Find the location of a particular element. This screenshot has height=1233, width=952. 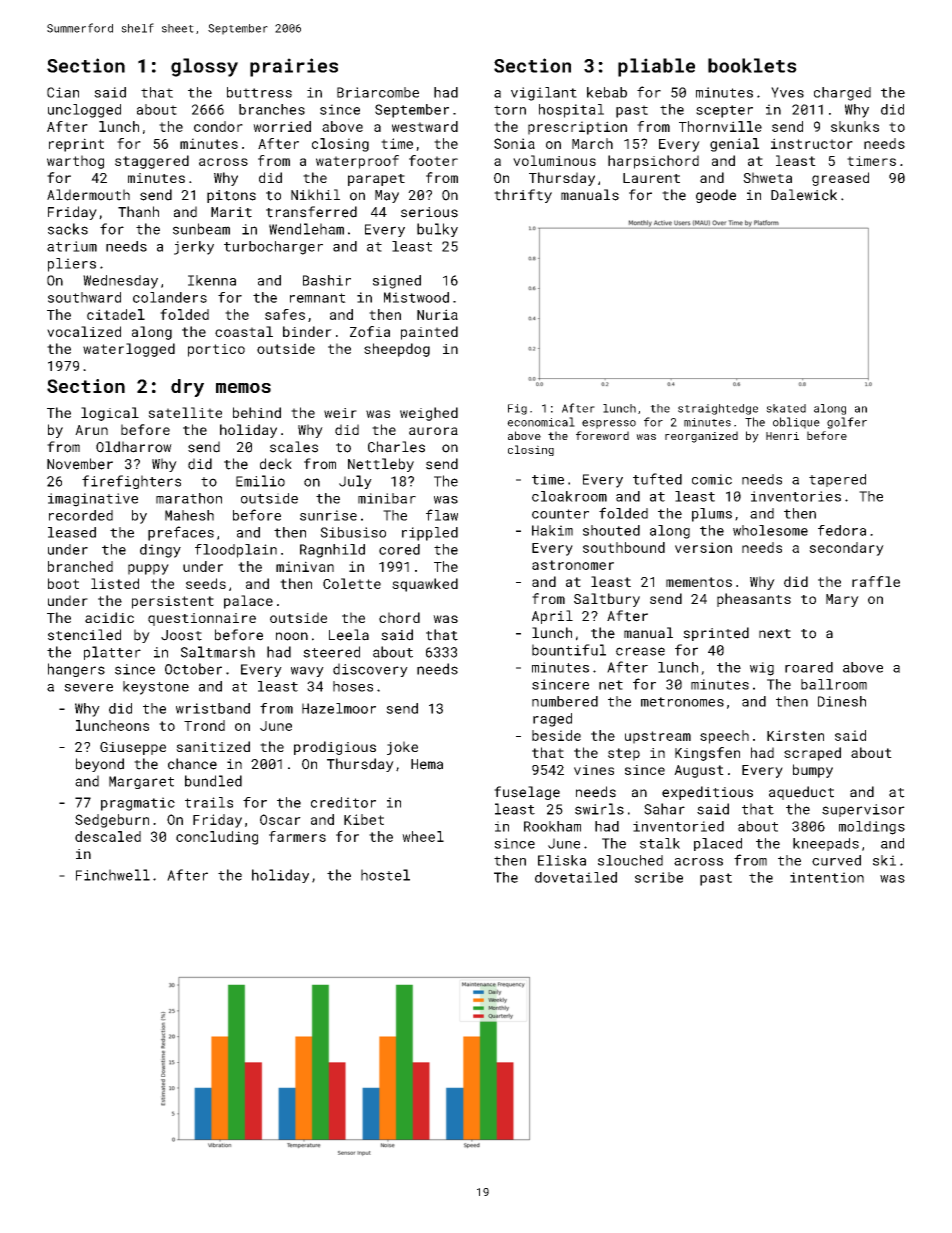

glossy is located at coordinates (204, 67).
